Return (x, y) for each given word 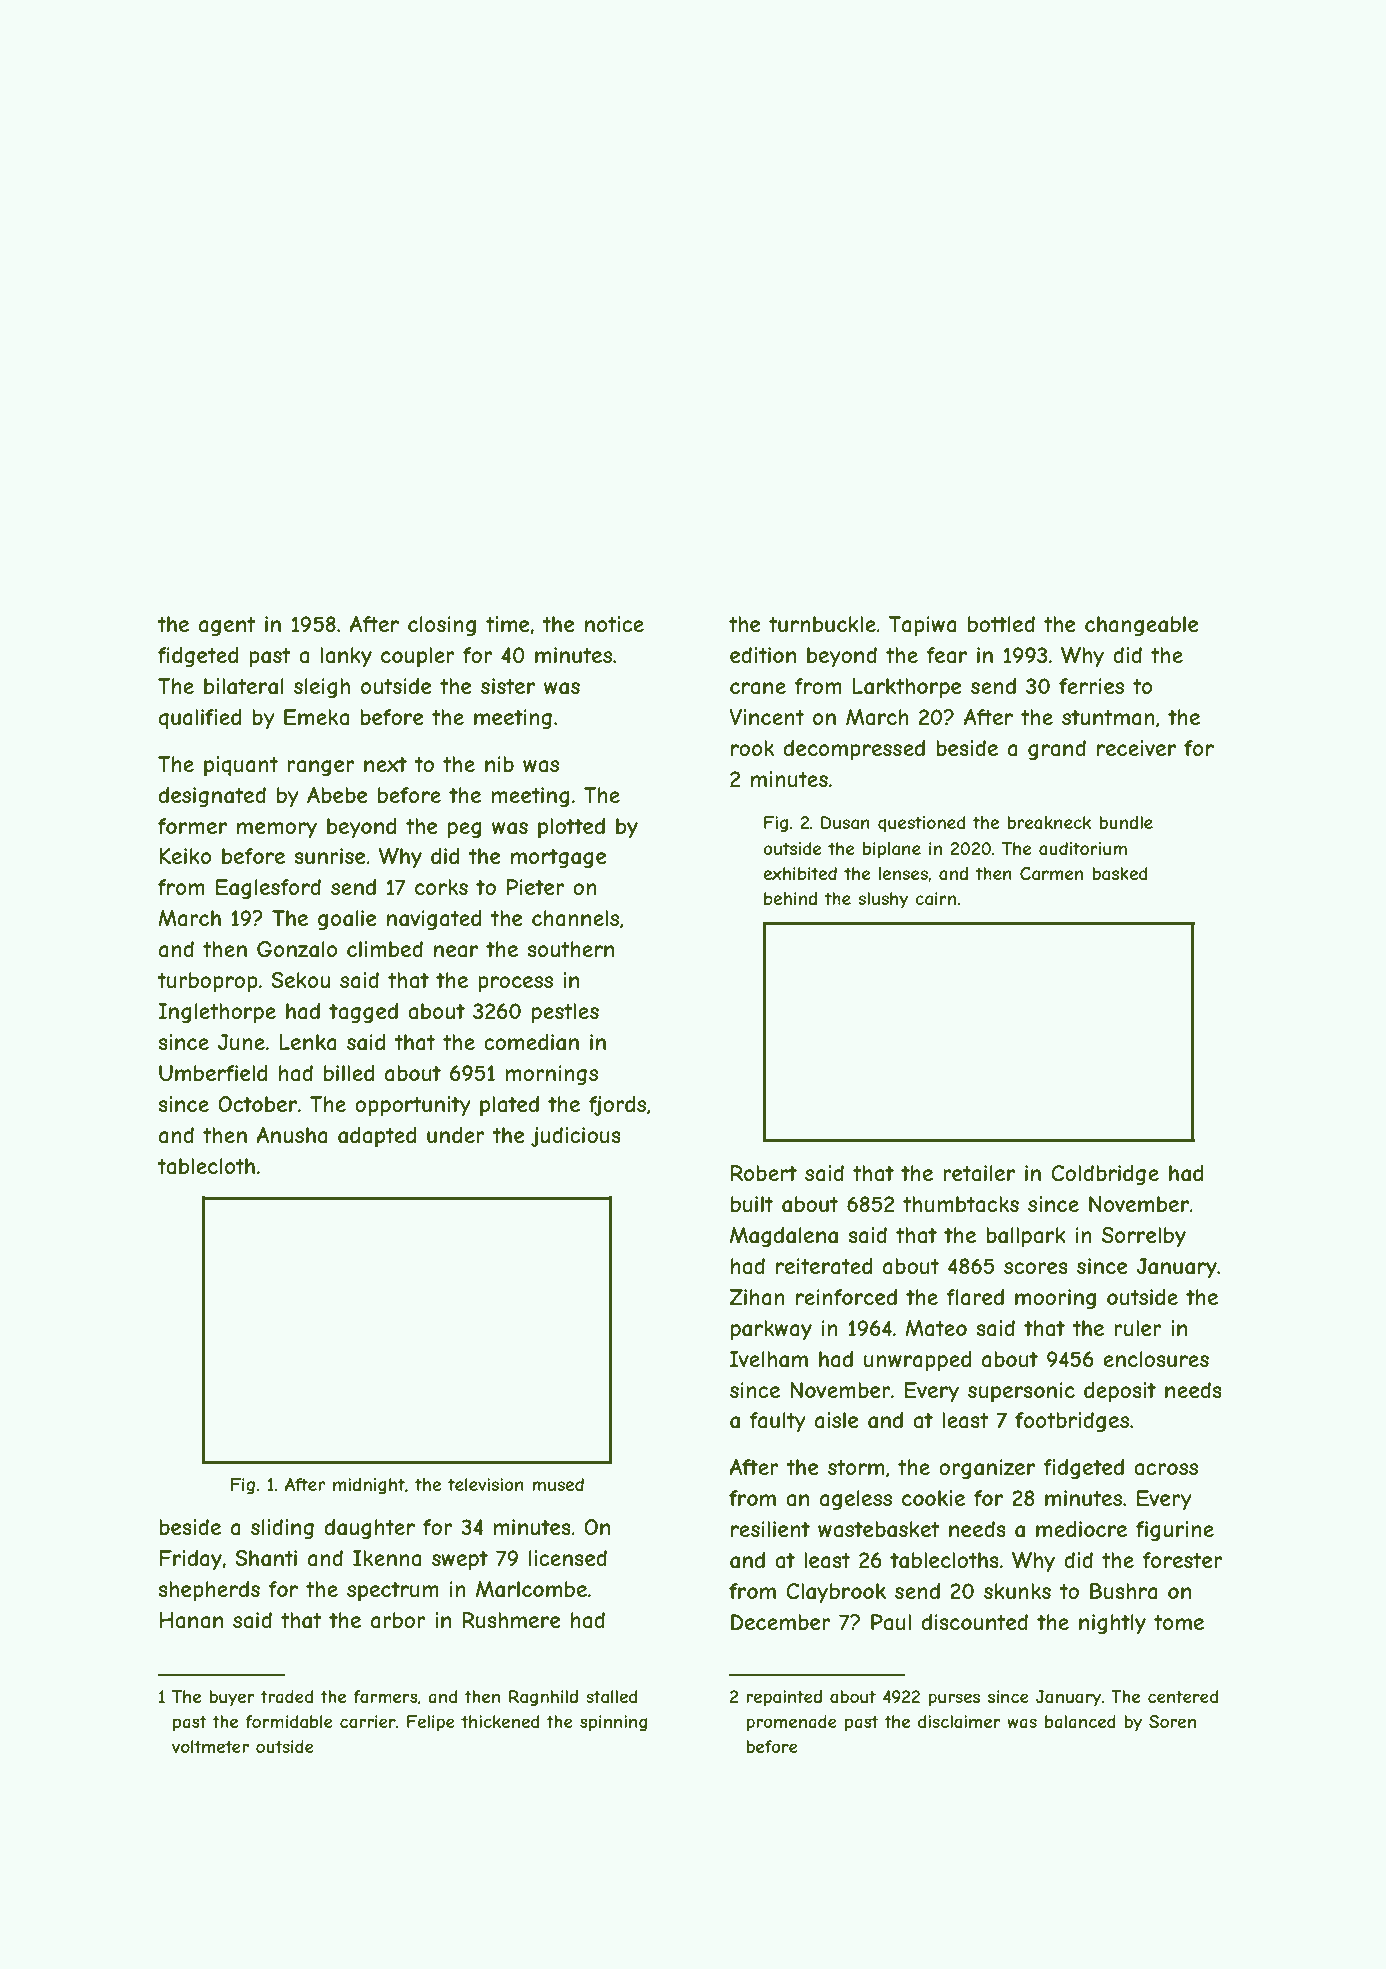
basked (1120, 873)
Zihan (757, 1297)
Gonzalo (297, 949)
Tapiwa (922, 626)
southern (570, 949)
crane (758, 688)
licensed (568, 1558)
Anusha (292, 1135)
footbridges (1072, 1422)
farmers (385, 1696)
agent (227, 626)
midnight (369, 1486)
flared (975, 1297)
